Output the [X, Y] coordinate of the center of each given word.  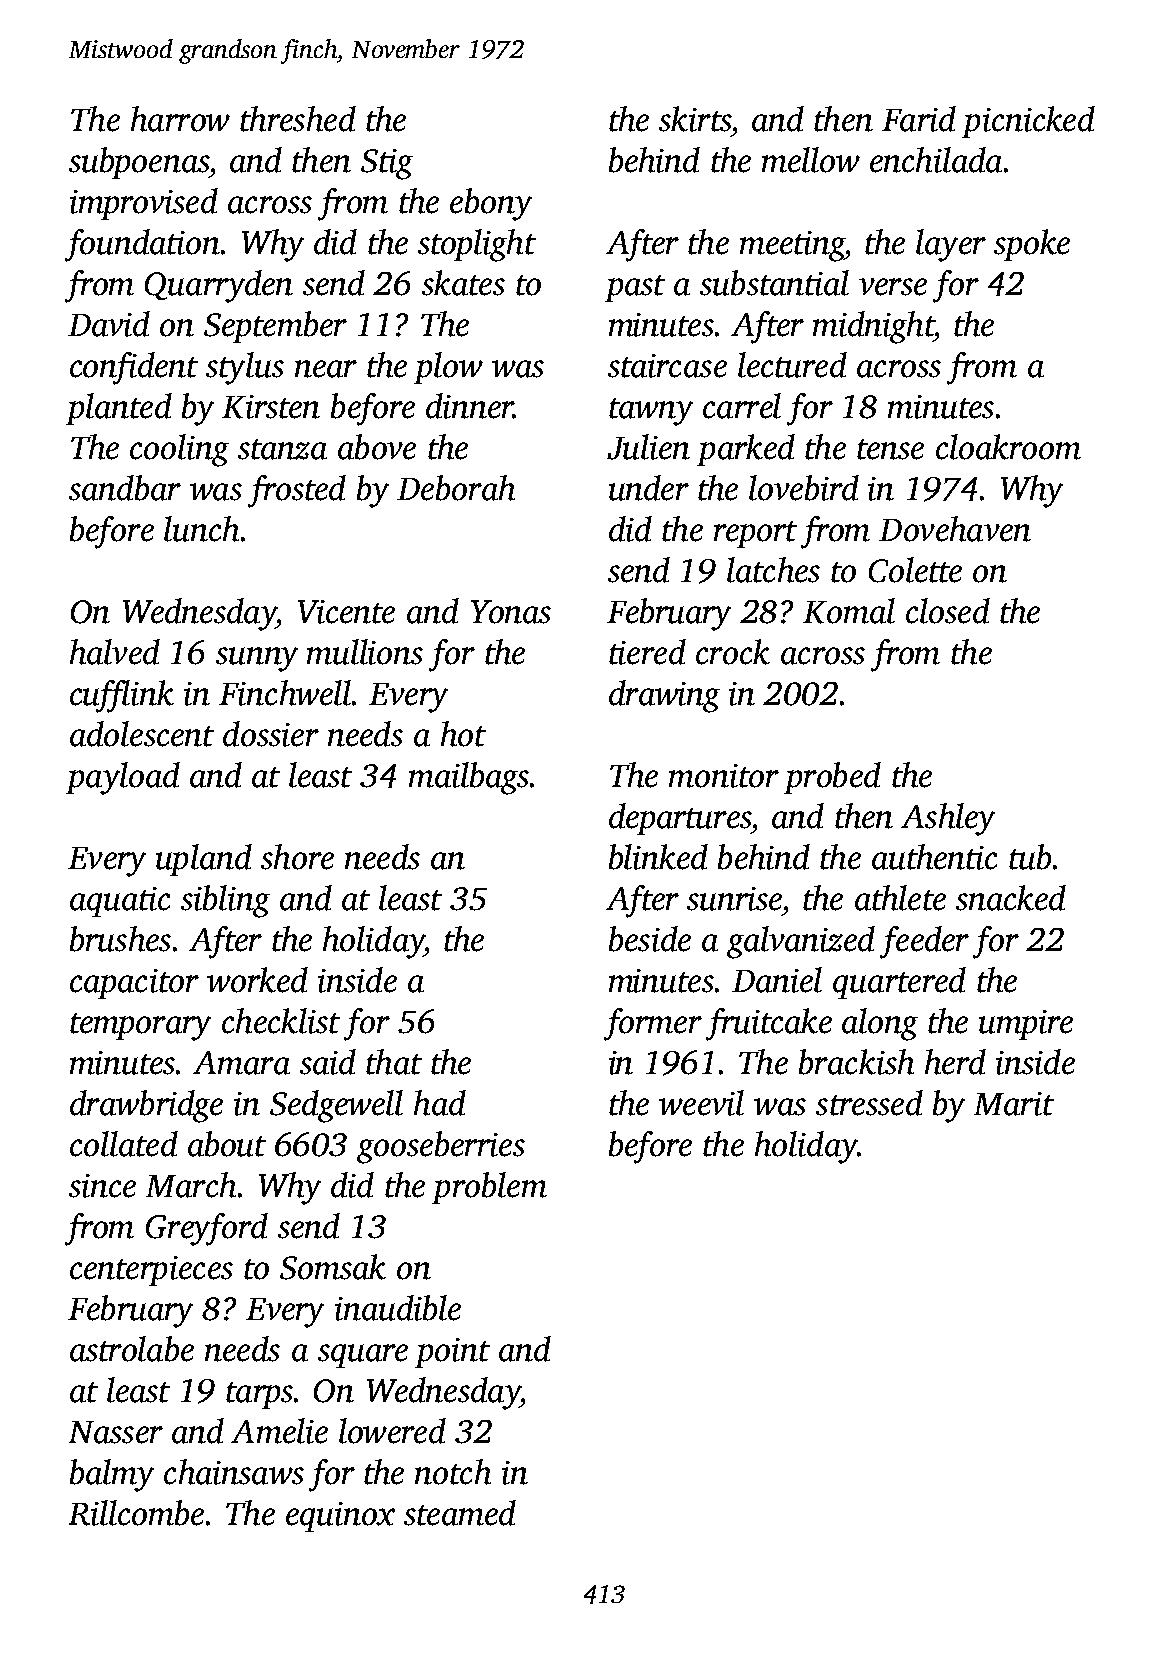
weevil [701, 1103]
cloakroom [1008, 447]
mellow [811, 160]
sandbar [125, 488]
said [328, 1062]
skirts [695, 119]
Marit [1014, 1104]
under [649, 488]
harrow [180, 119]
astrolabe [132, 1349]
